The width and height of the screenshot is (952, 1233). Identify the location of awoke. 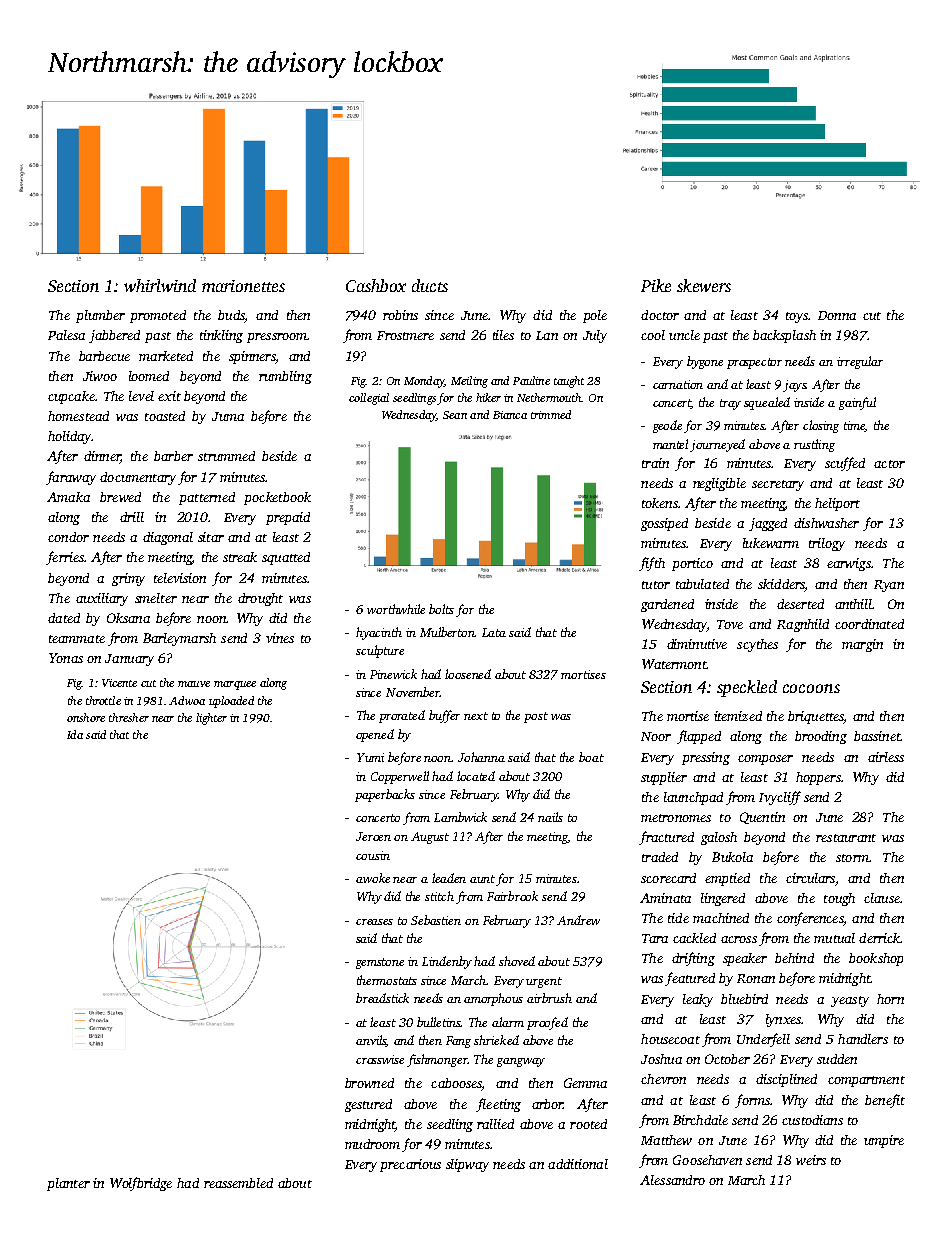
(373, 878).
